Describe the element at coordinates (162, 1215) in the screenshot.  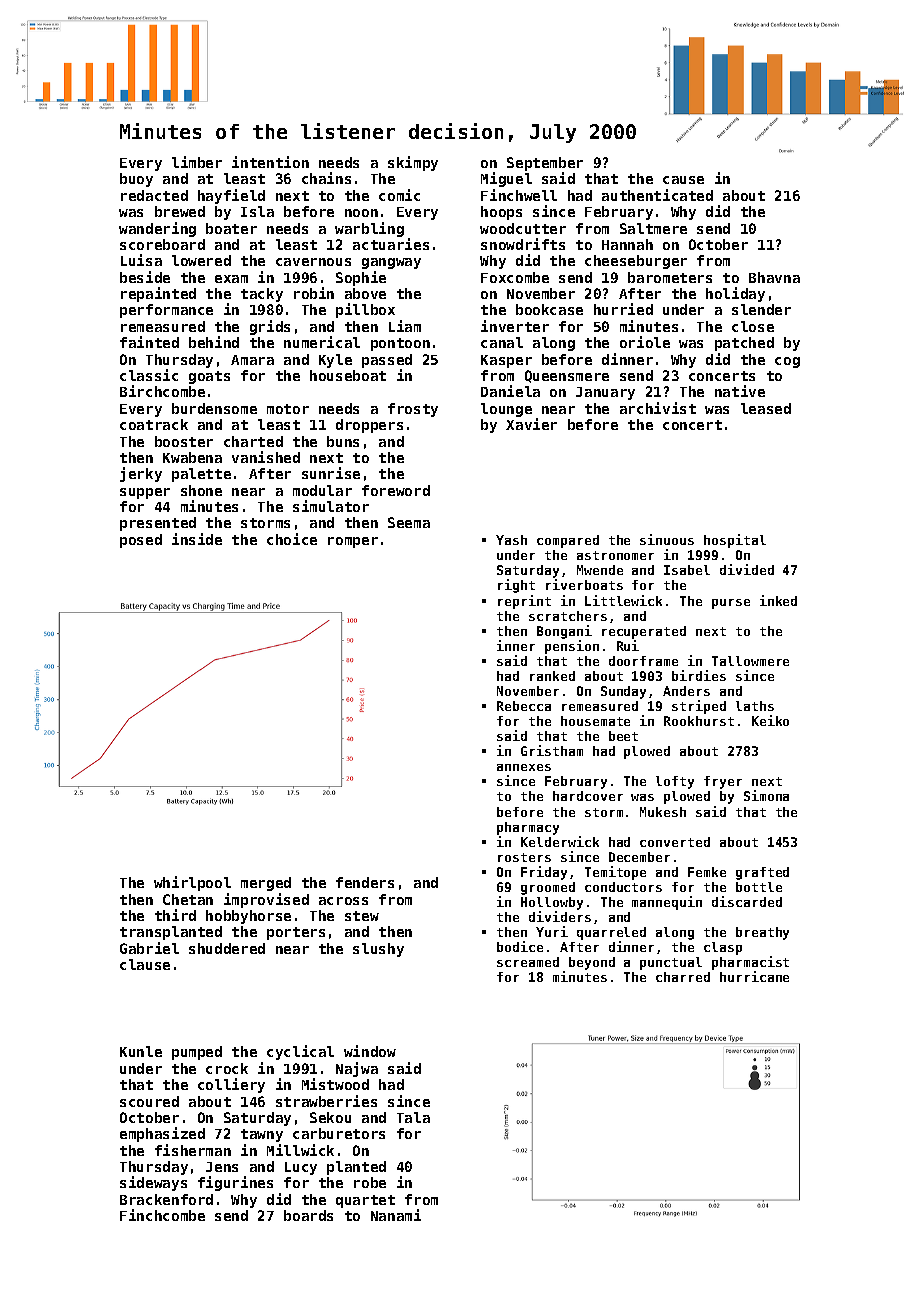
I see `Finchcombe` at that location.
